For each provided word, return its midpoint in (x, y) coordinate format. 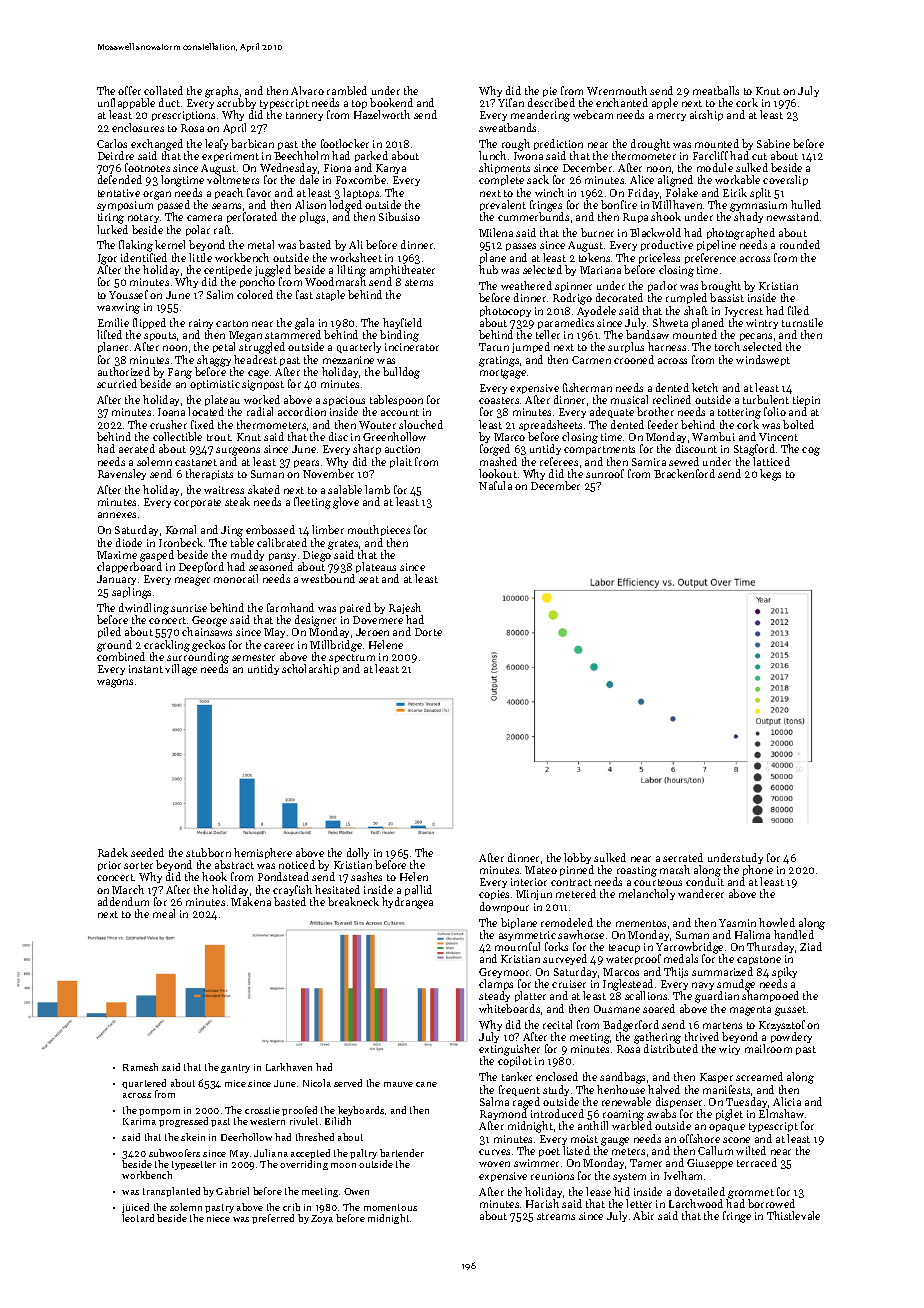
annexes (117, 515)
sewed (684, 461)
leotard (138, 1218)
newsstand (793, 216)
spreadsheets (550, 425)
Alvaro (307, 90)
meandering (540, 116)
